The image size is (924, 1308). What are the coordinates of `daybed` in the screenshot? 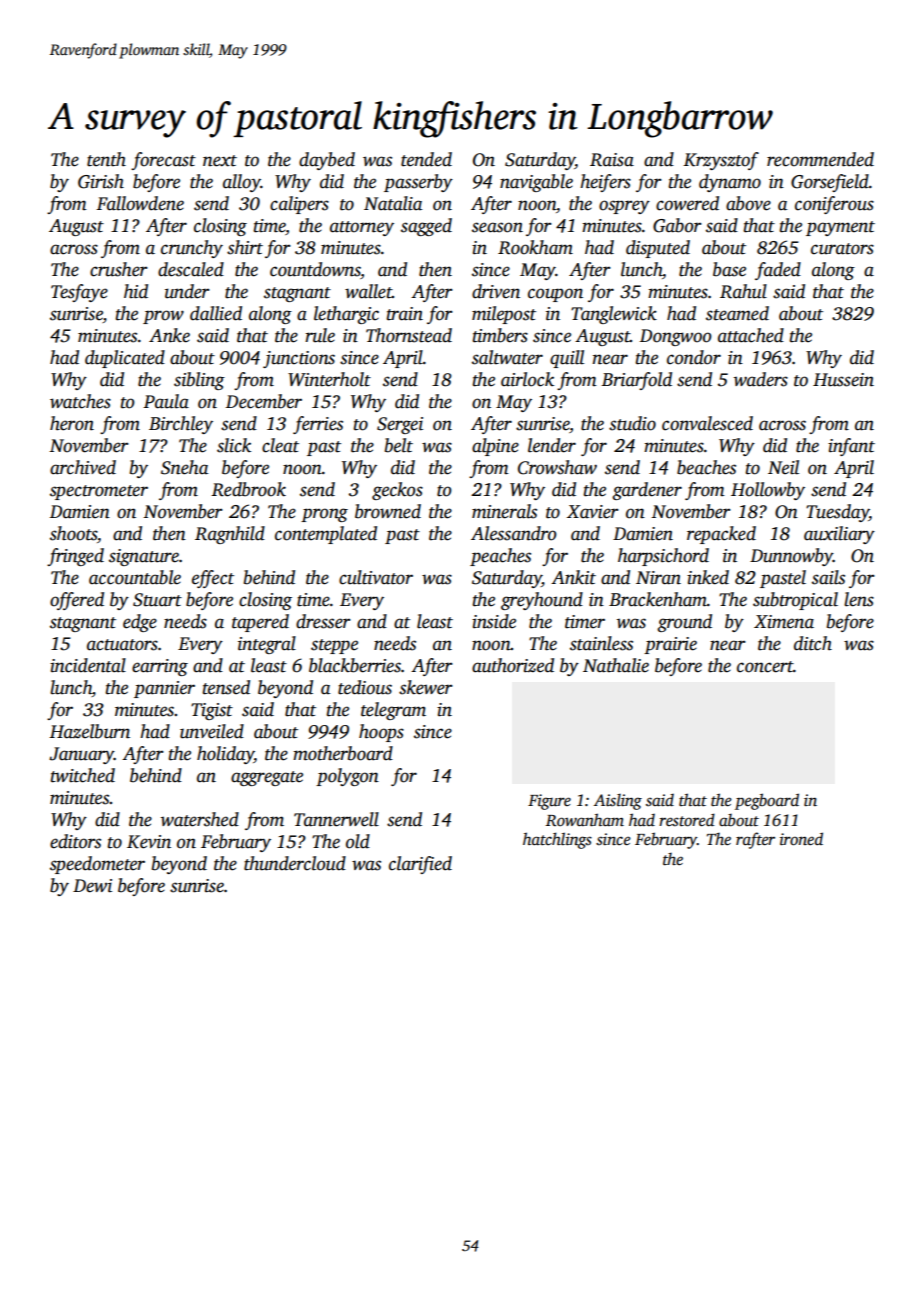 It's located at (327, 161).
